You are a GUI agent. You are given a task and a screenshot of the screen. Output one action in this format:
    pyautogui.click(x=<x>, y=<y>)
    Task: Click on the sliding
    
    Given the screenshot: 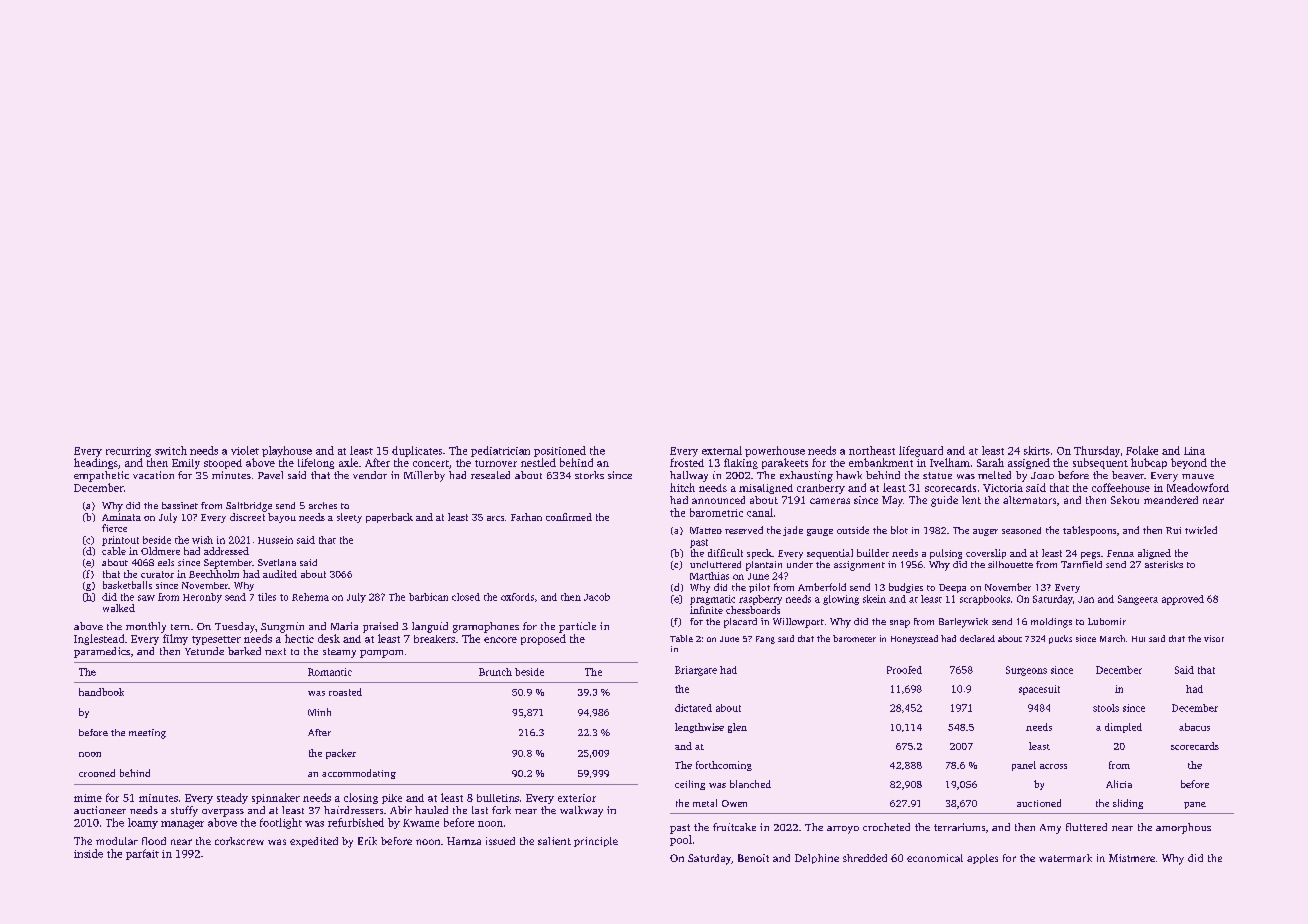 What is the action you would take?
    pyautogui.click(x=1128, y=804)
